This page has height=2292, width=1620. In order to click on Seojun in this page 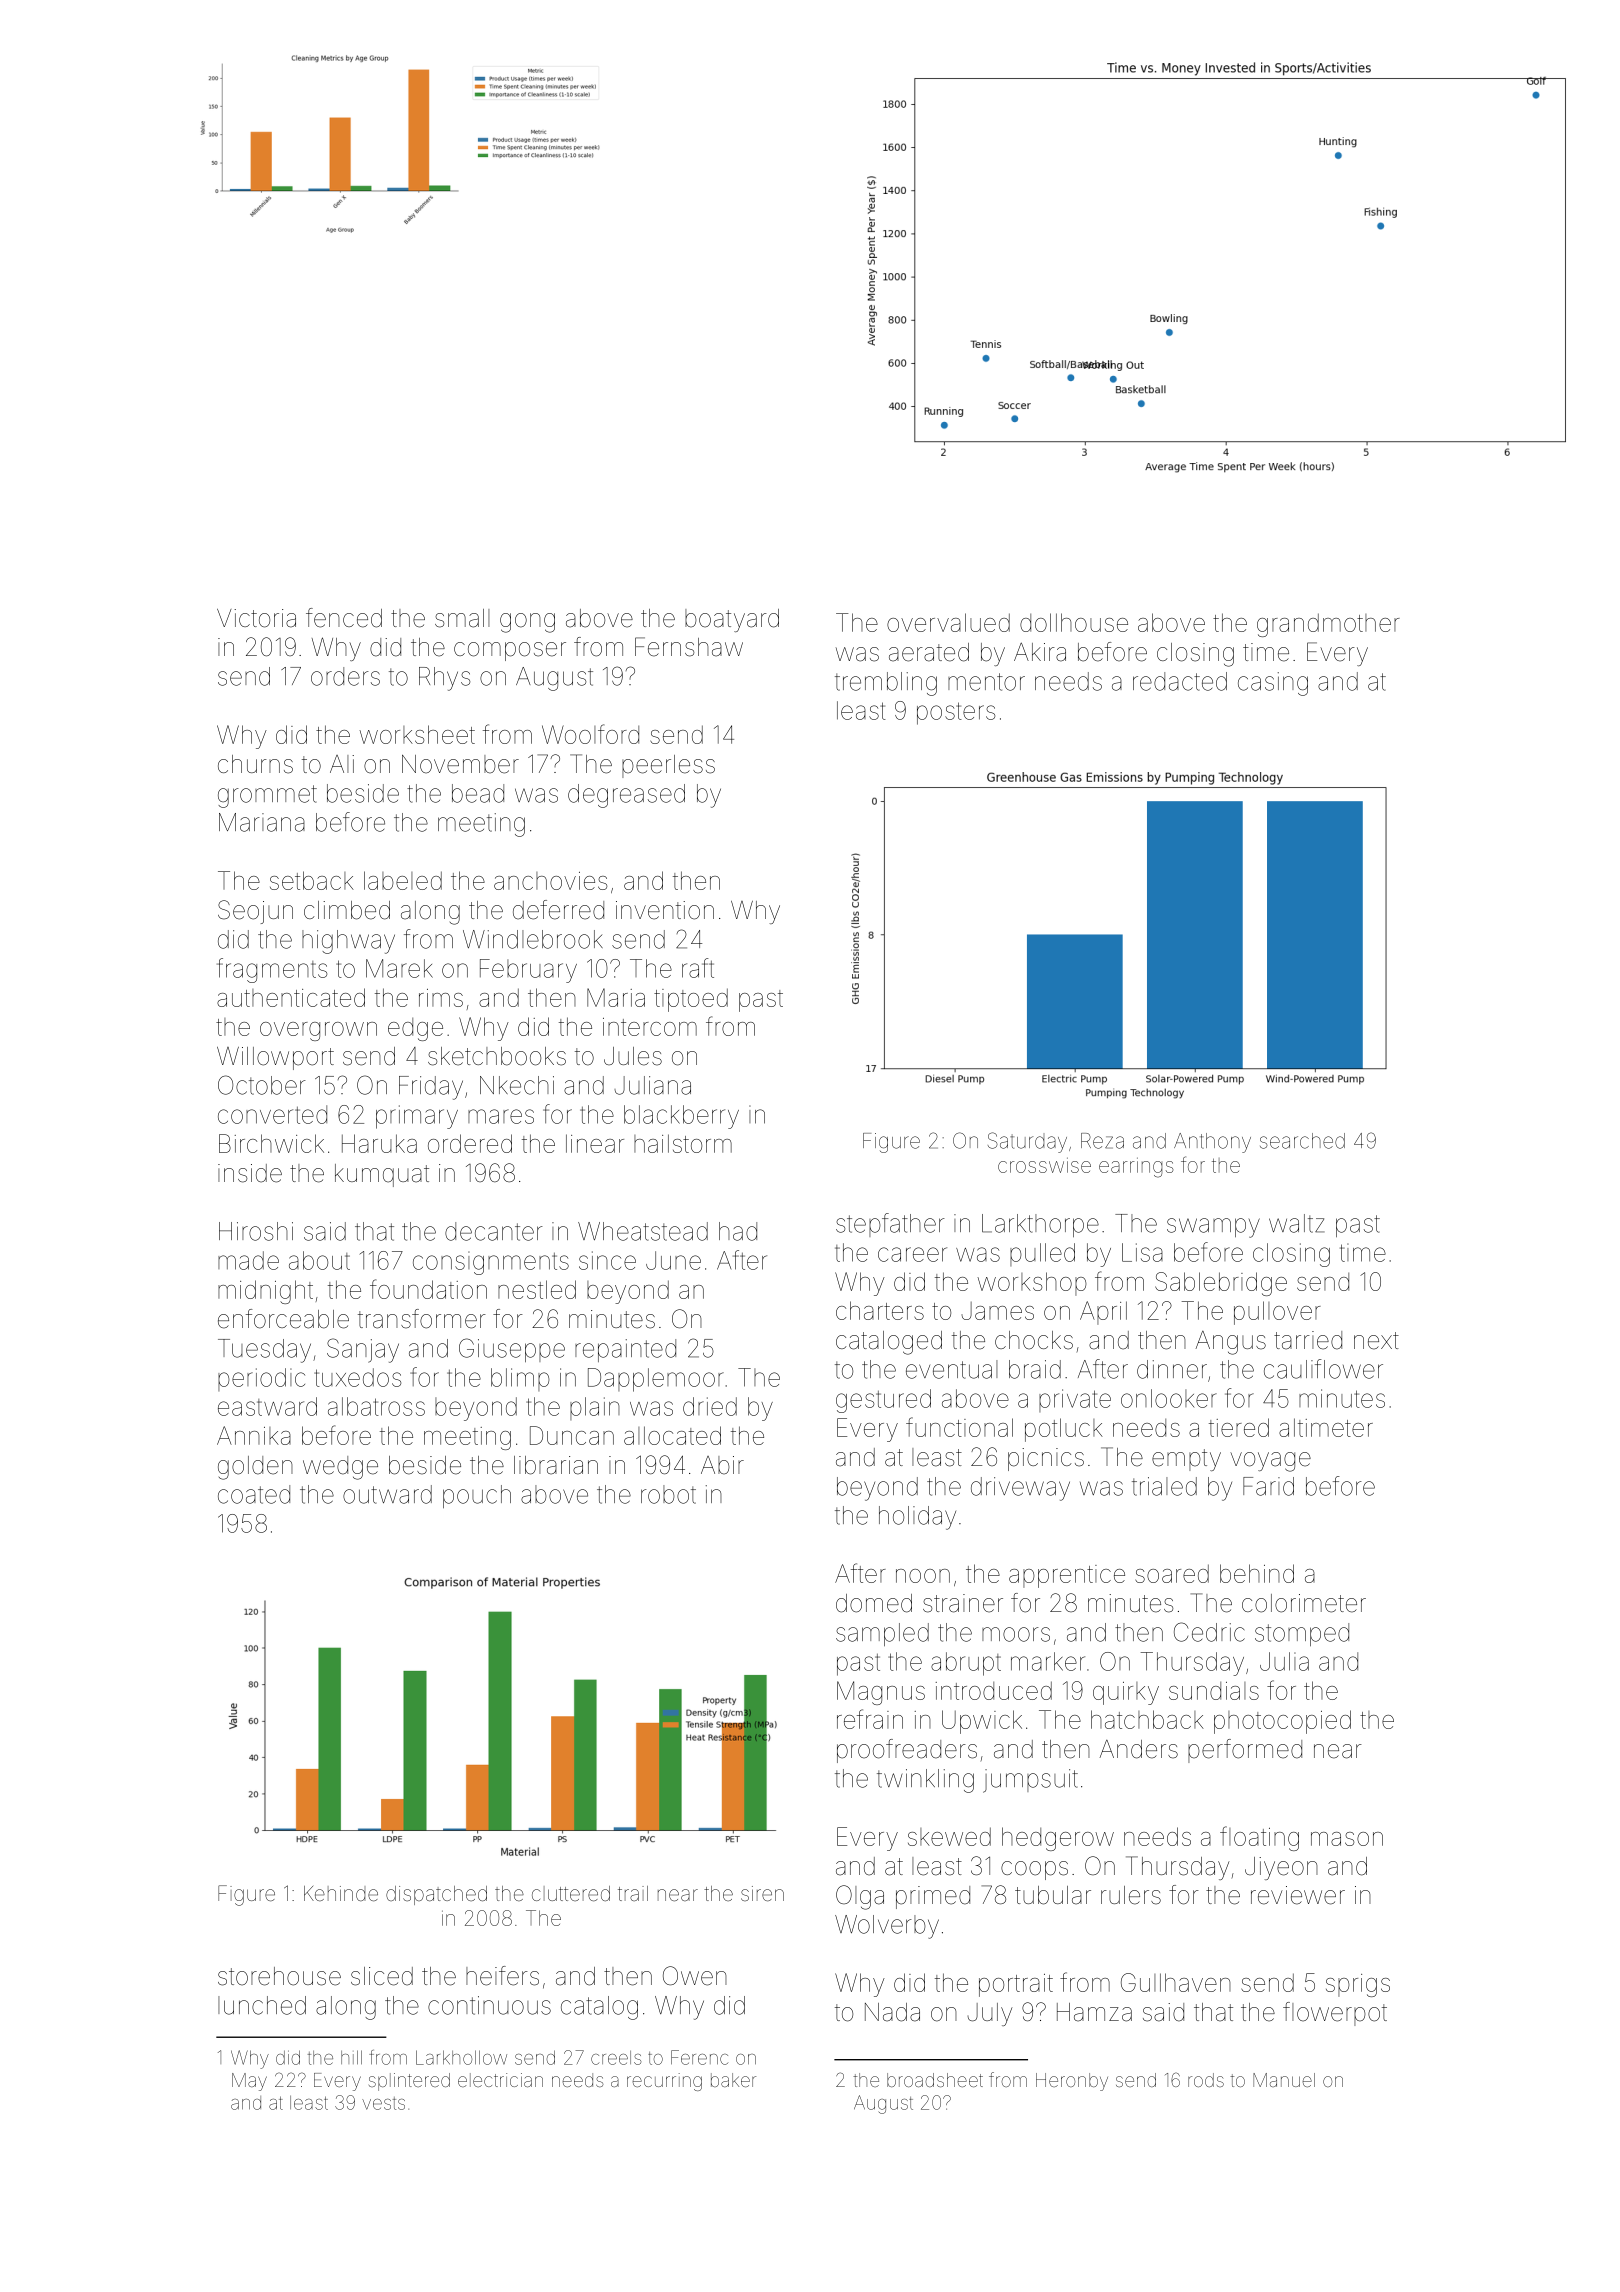, I will do `click(255, 912)`.
